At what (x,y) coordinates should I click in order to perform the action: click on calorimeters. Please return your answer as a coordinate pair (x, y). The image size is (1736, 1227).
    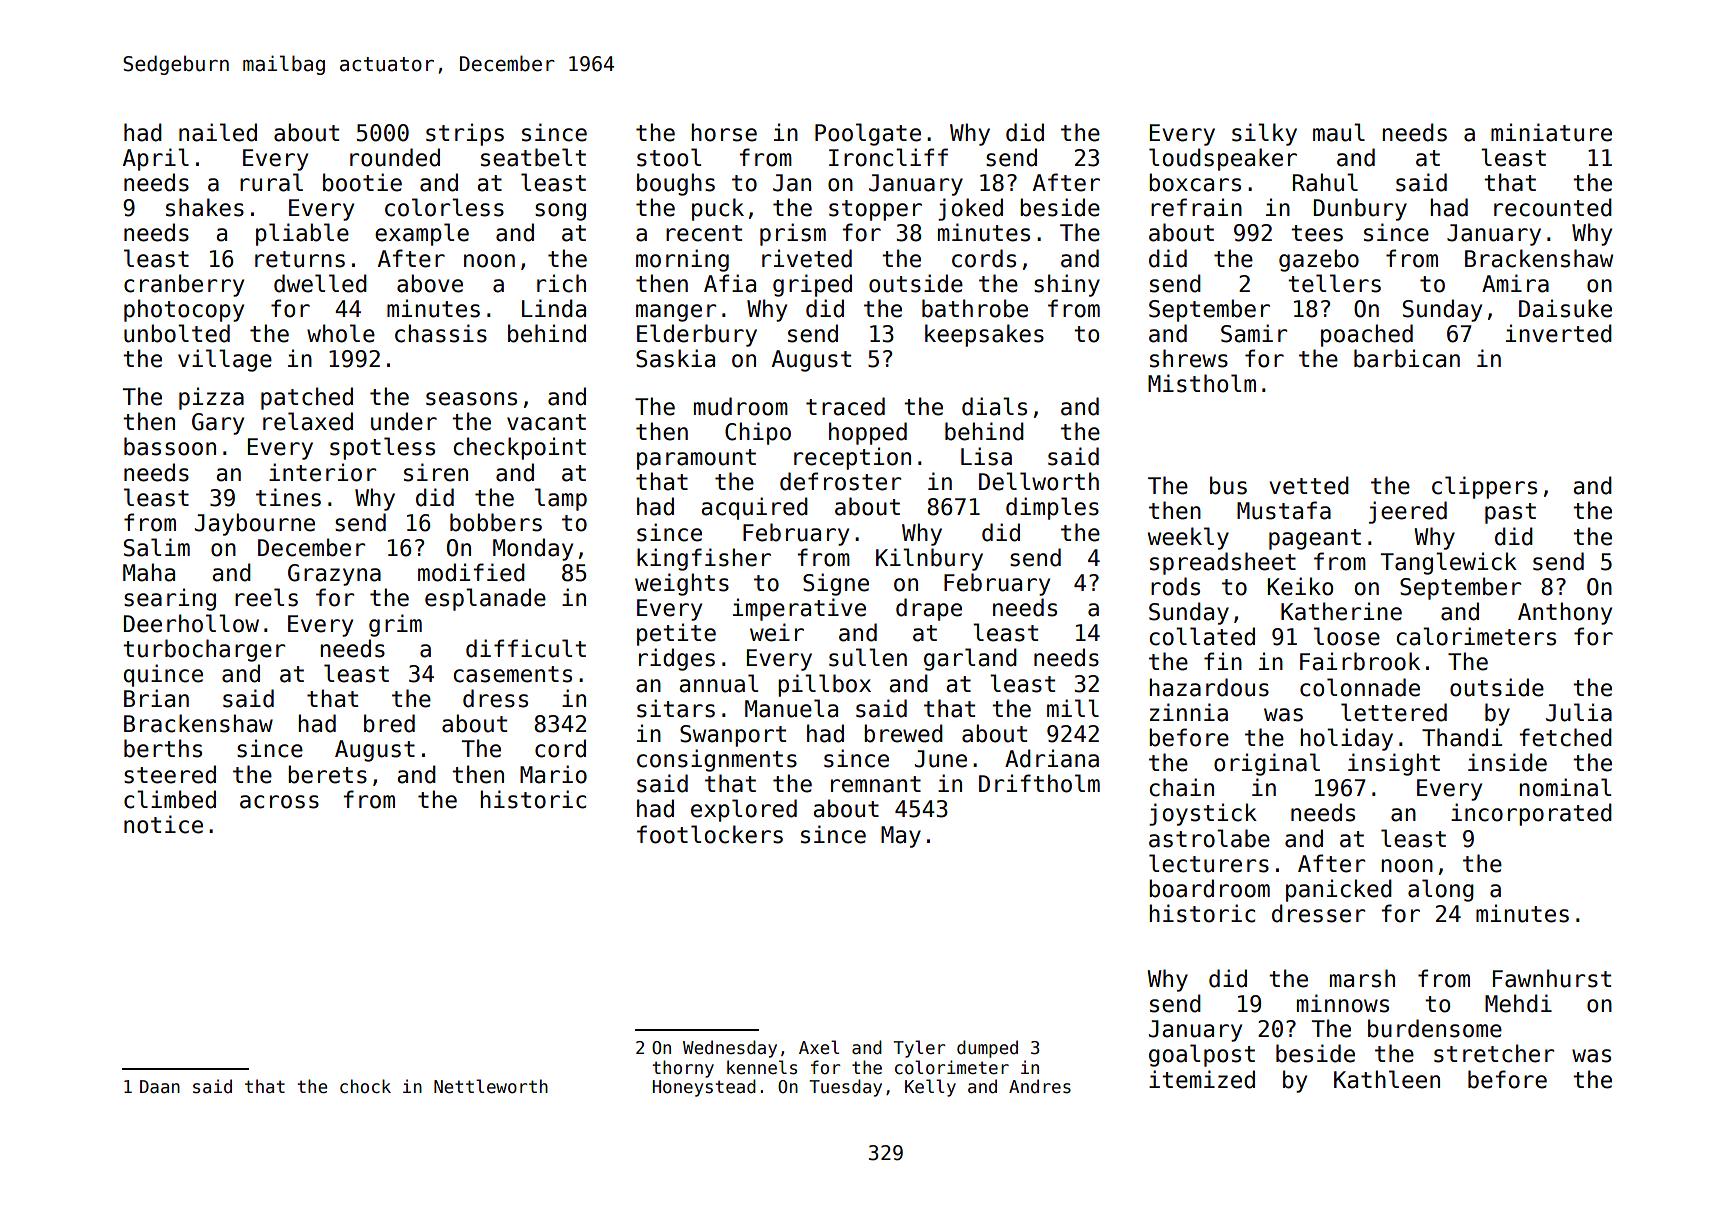
    Looking at the image, I should click on (1476, 636).
